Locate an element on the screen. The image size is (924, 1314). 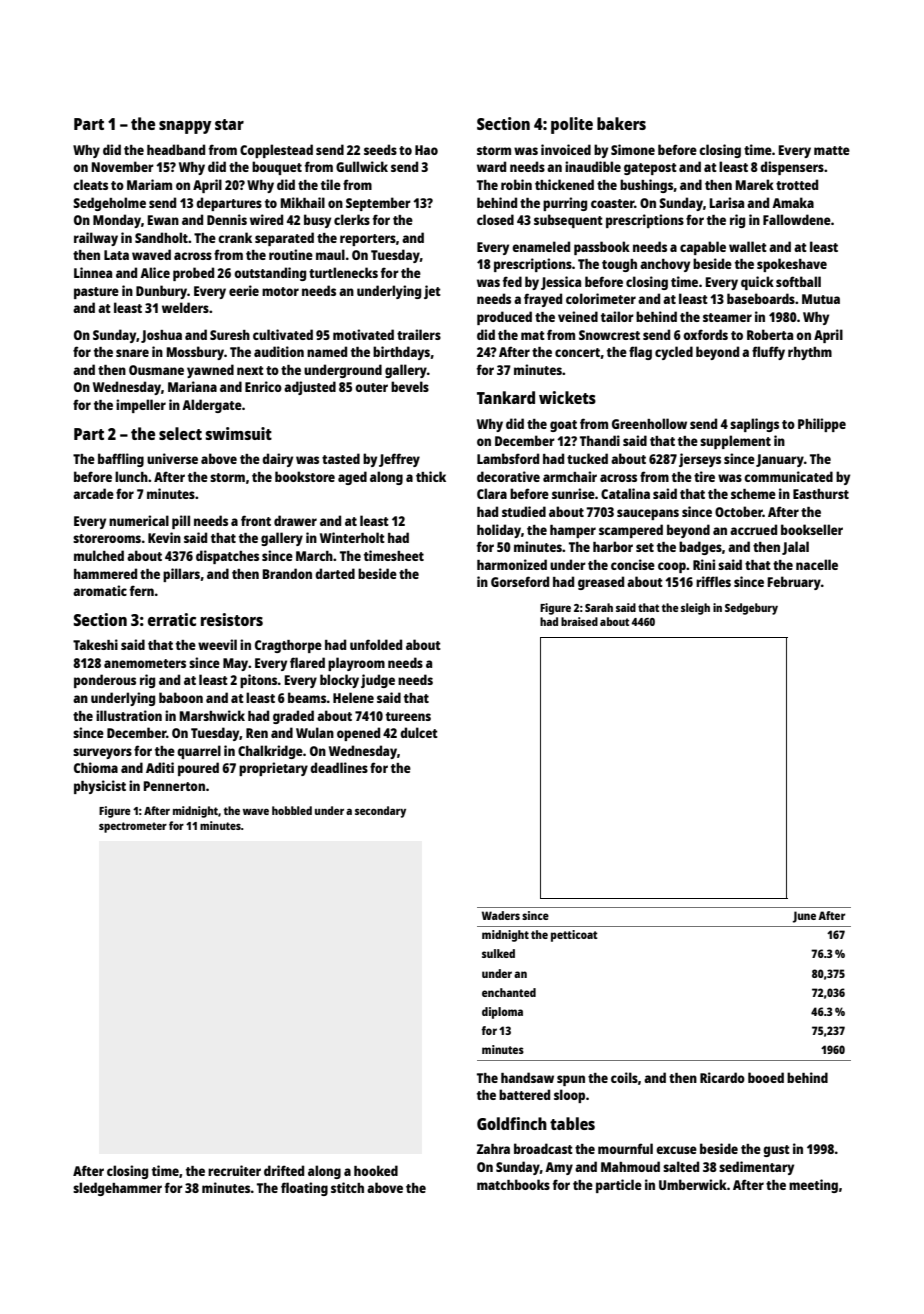
June is located at coordinates (804, 917).
